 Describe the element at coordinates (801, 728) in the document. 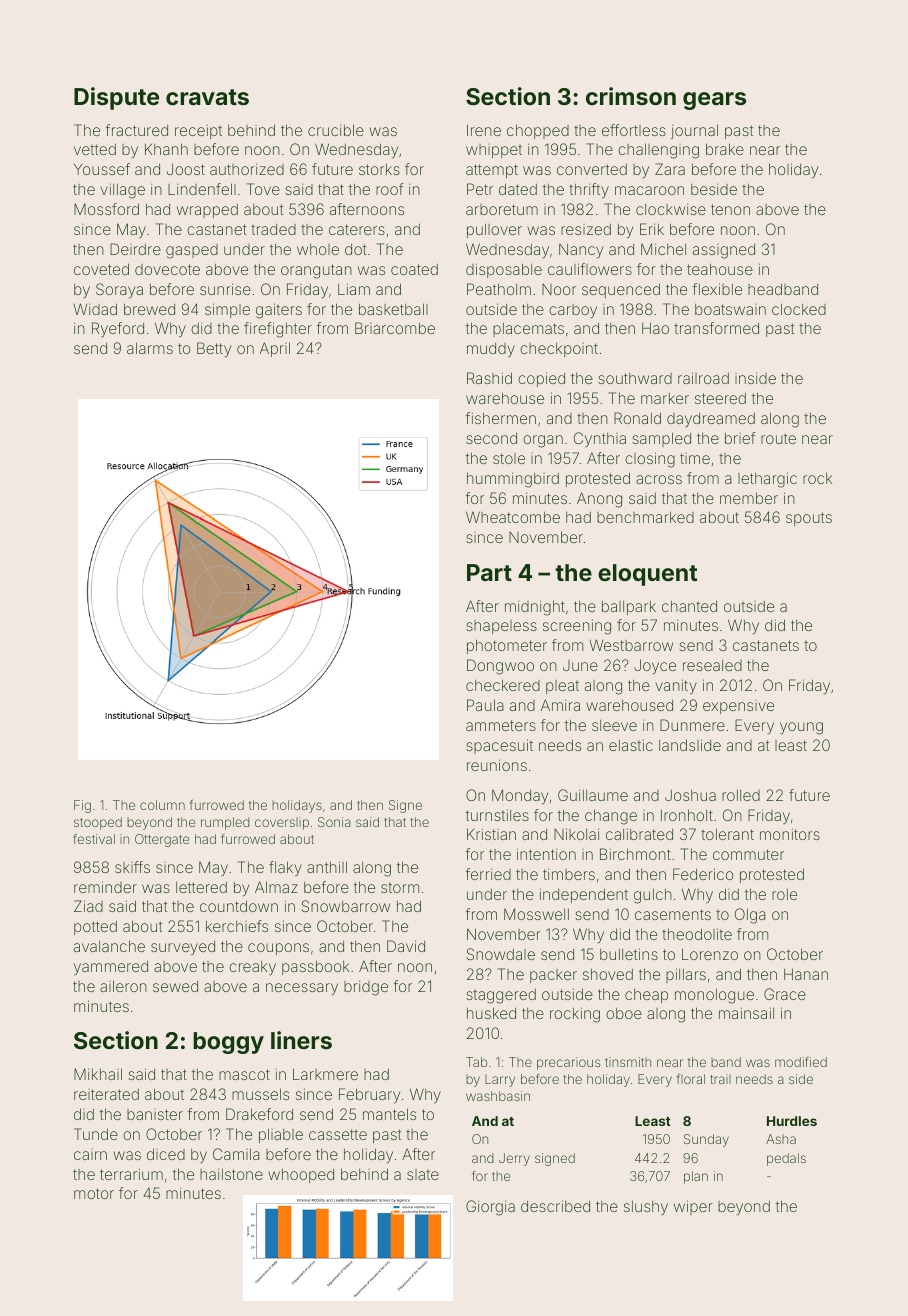

I see `young` at that location.
